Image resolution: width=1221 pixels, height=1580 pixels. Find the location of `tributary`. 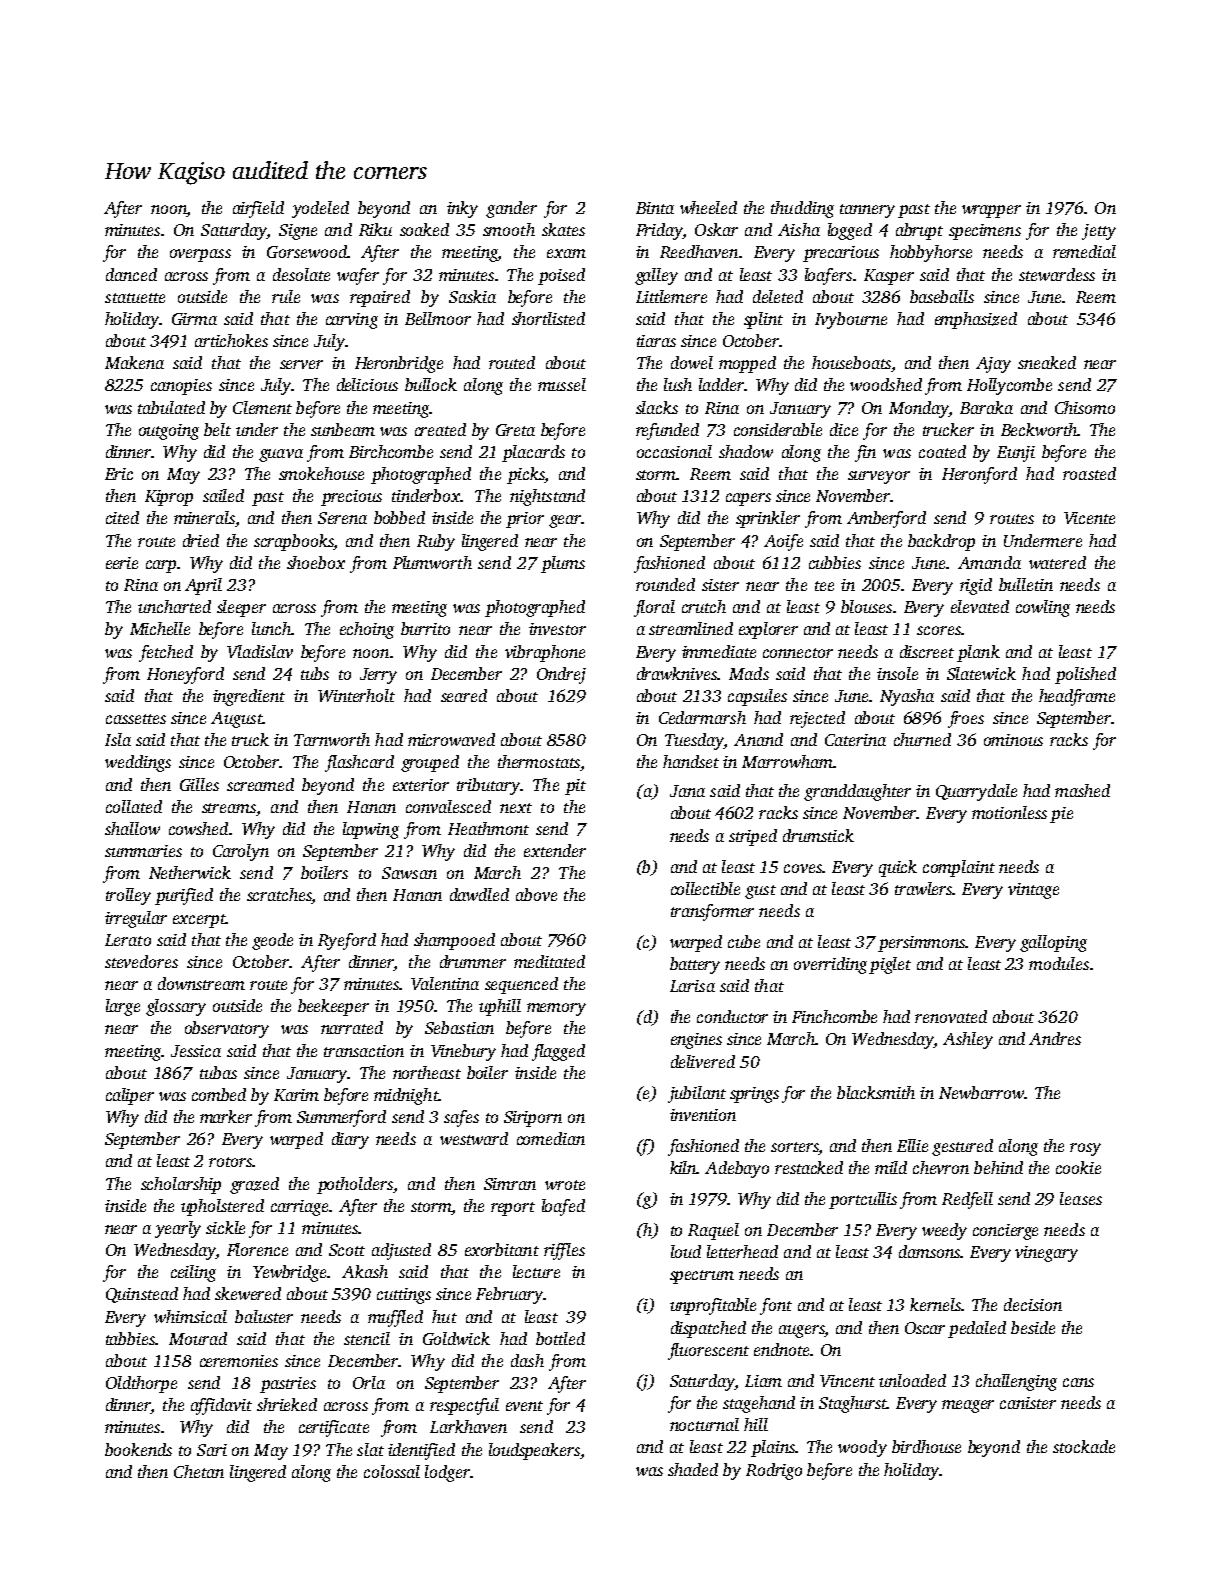

tributary is located at coordinates (488, 786).
